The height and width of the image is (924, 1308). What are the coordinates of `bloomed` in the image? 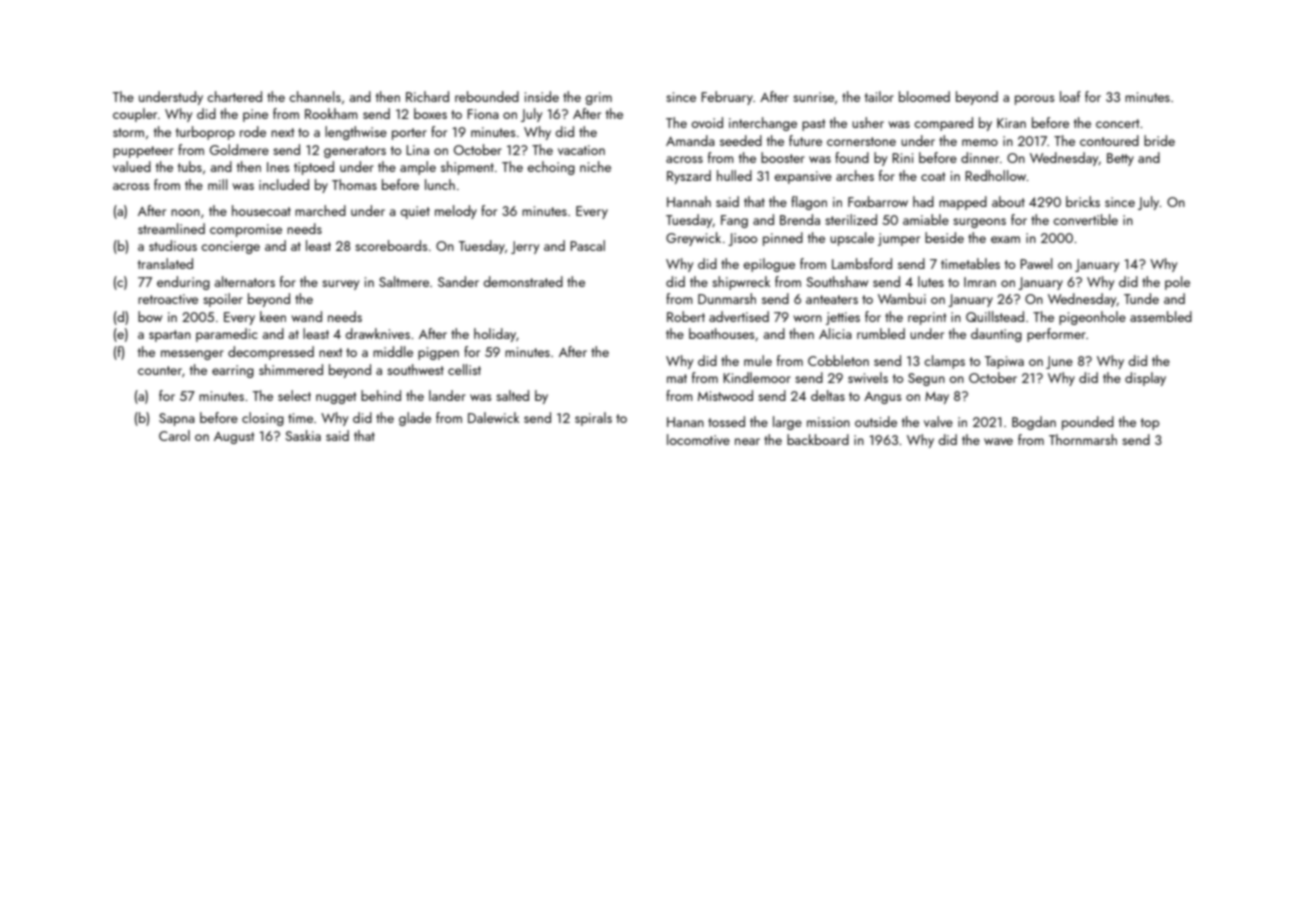 It's located at (924, 96).
